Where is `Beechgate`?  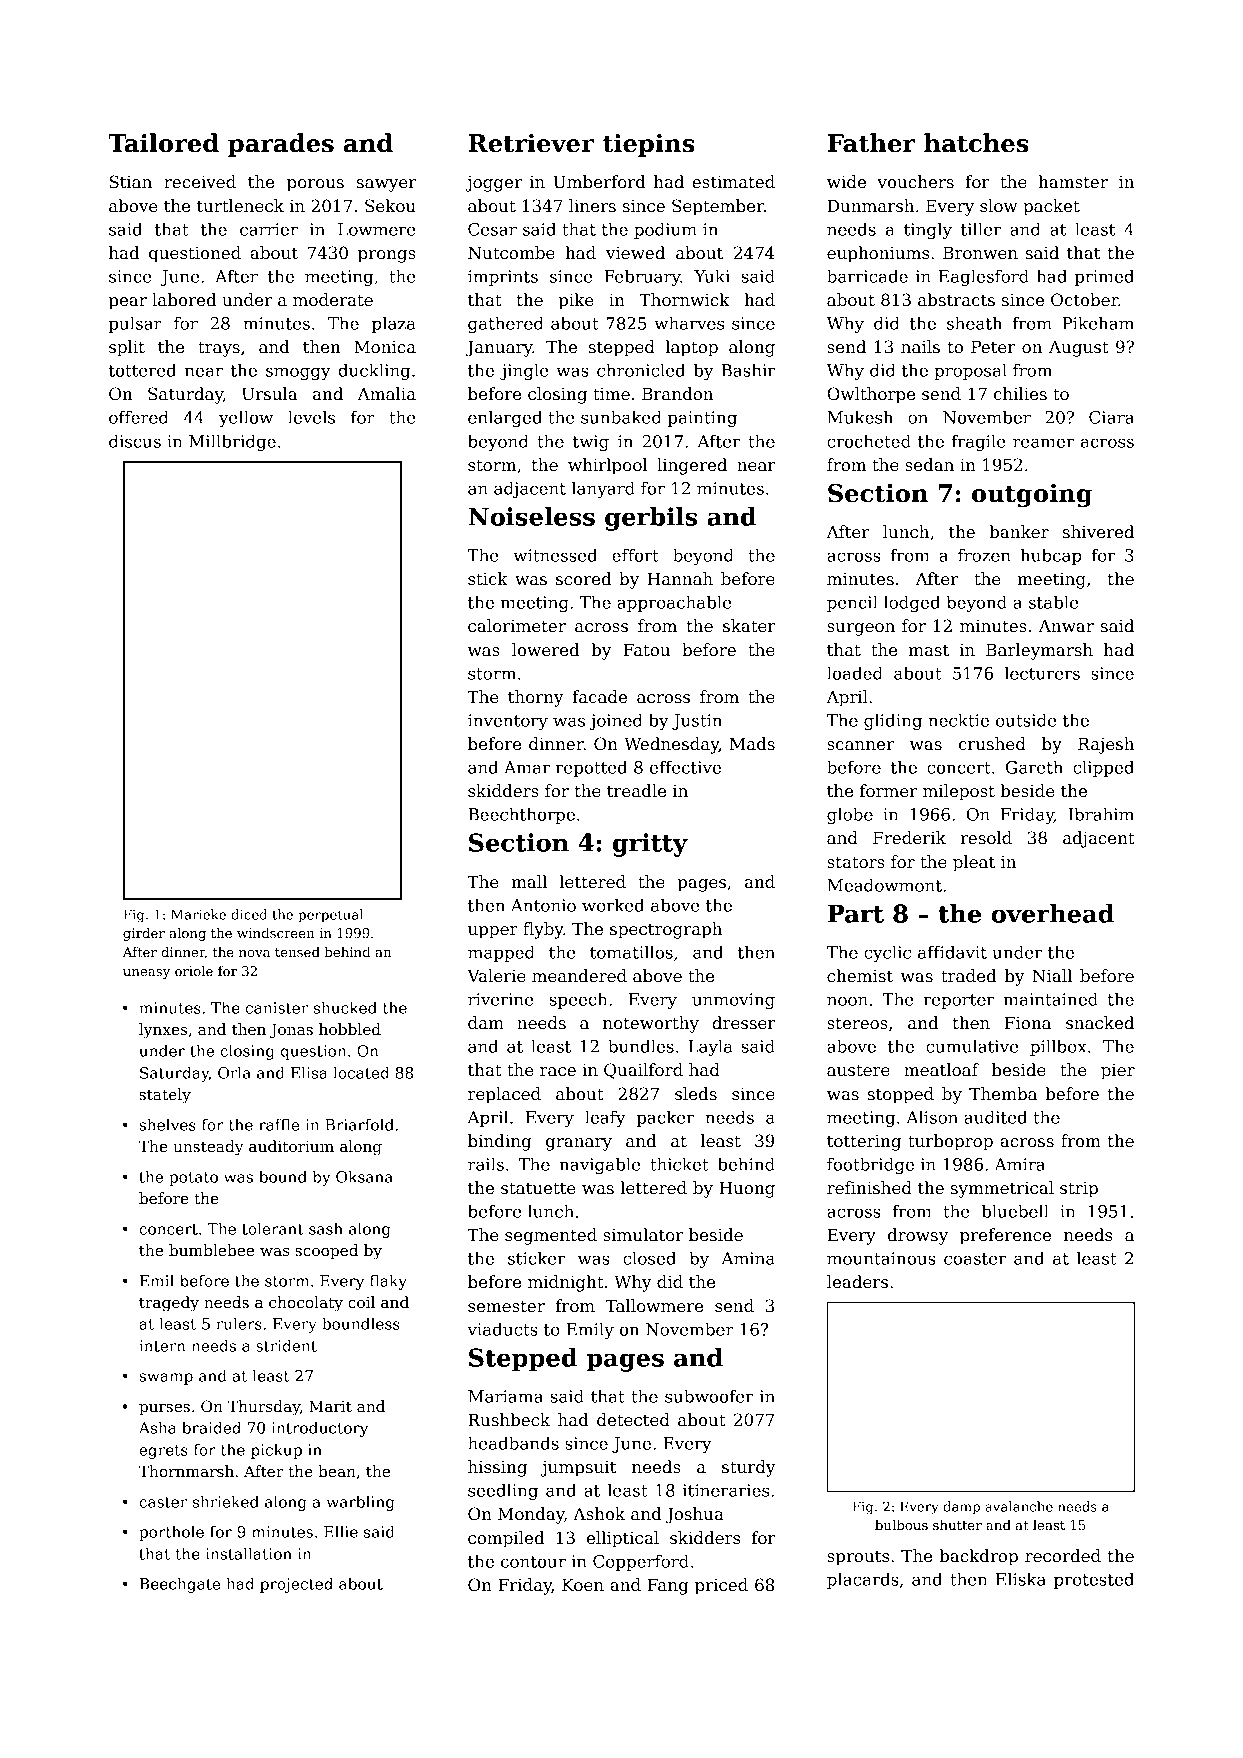
Beechgate is located at coordinates (180, 1585).
